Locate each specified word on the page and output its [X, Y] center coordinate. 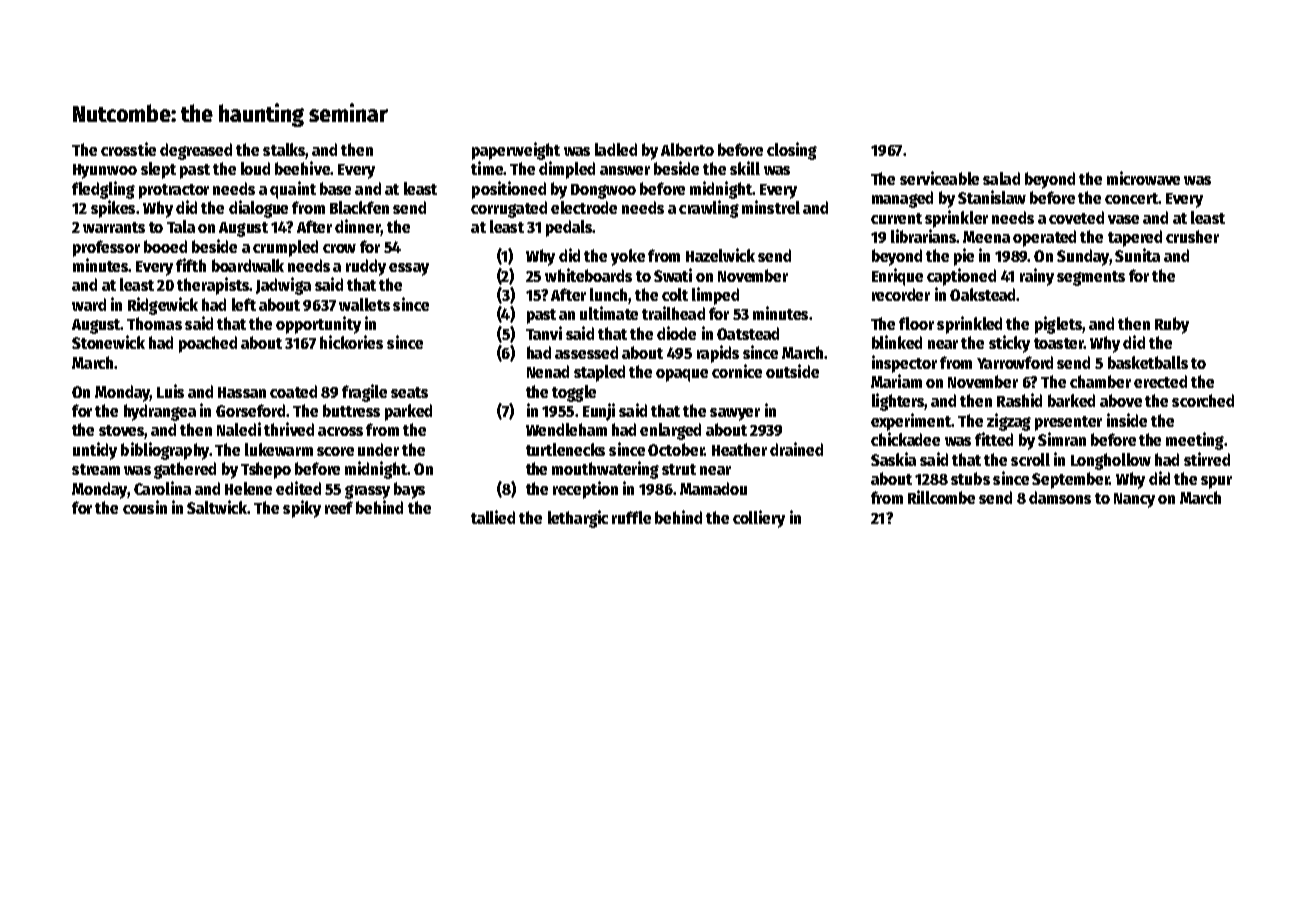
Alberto [687, 149]
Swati [673, 275]
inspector [904, 364]
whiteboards [588, 275]
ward [89, 304]
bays [409, 490]
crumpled [285, 248]
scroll [1030, 459]
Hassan [242, 392]
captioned [961, 277]
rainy [1037, 277]
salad [1001, 178]
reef [339, 507]
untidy [95, 451]
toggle [574, 393]
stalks [284, 151]
